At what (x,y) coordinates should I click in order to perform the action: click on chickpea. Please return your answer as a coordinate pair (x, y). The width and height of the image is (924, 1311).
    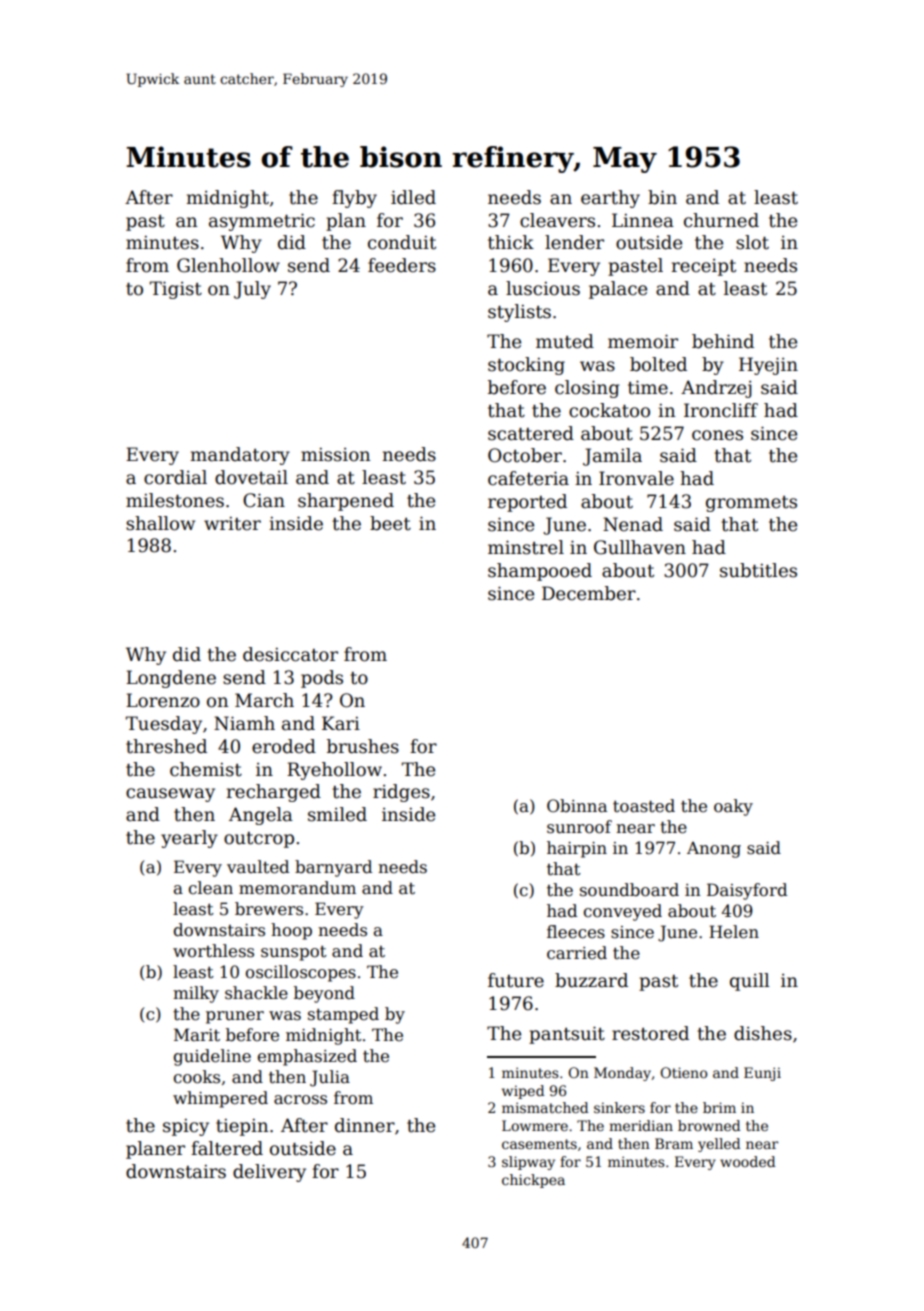
    Looking at the image, I should click on (533, 1181).
